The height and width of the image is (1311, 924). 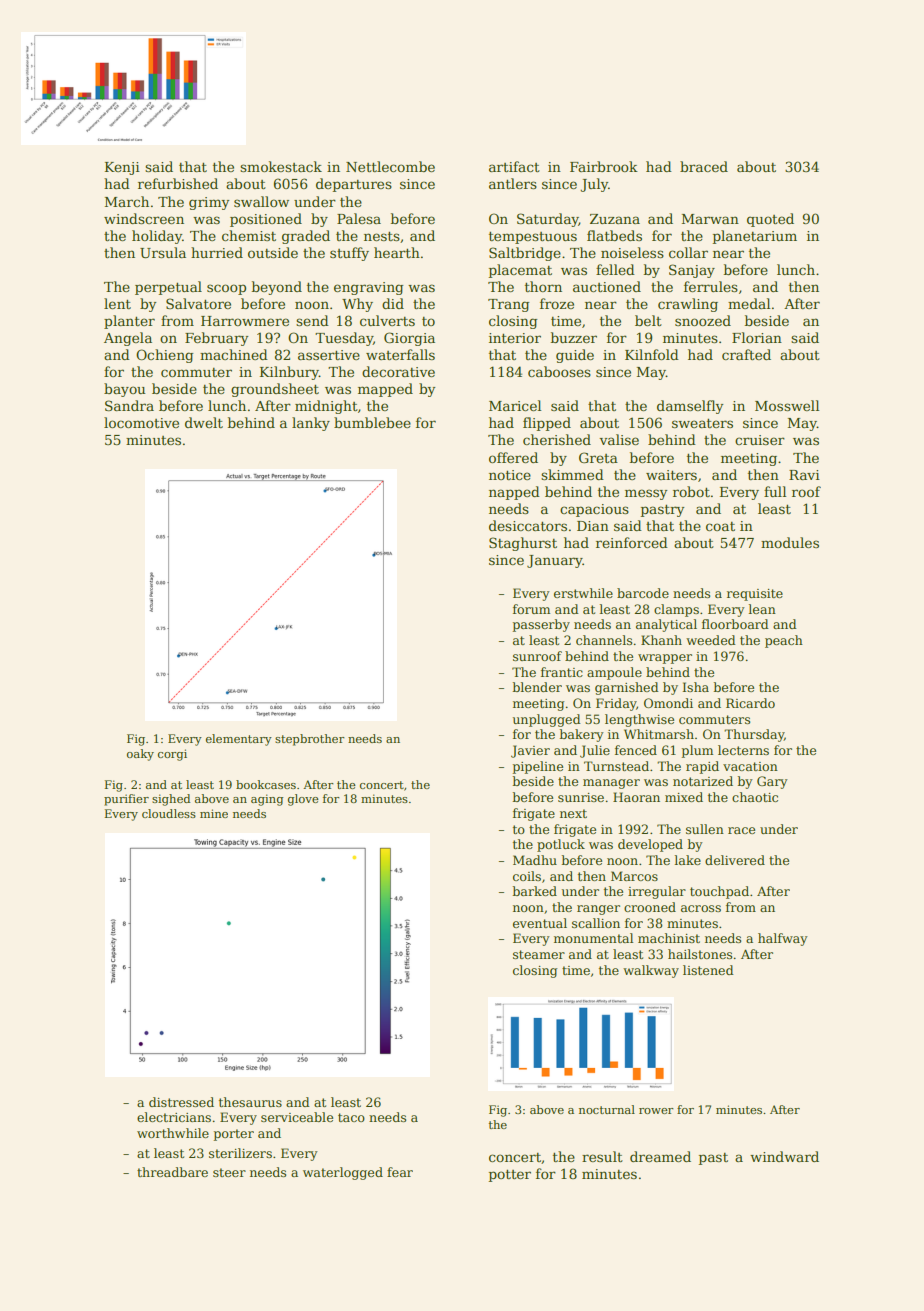 What do you see at coordinates (250, 1102) in the image?
I see `thesaurus` at bounding box center [250, 1102].
